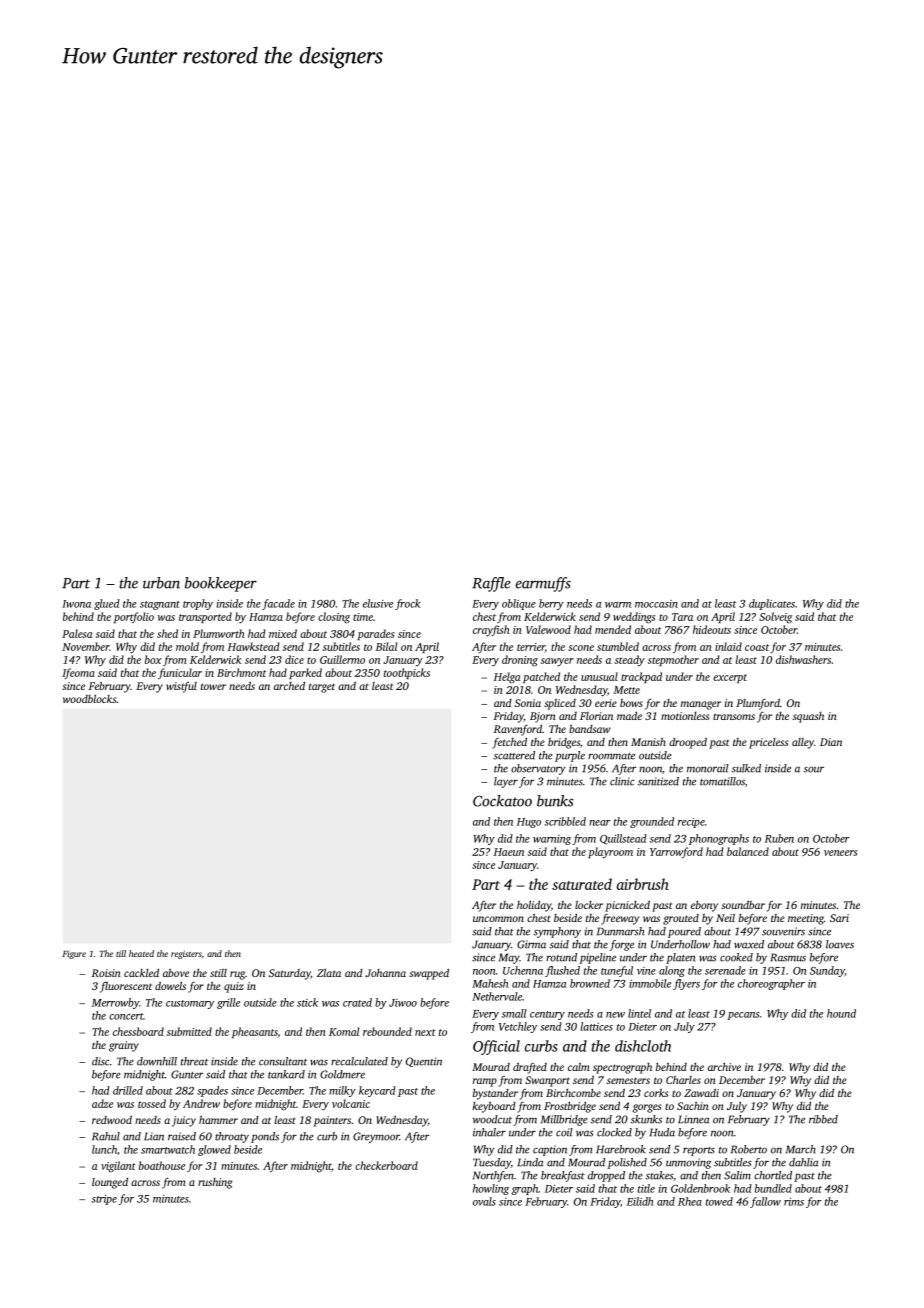 The height and width of the screenshot is (1308, 924). Describe the element at coordinates (408, 604) in the screenshot. I see `frock` at that location.
